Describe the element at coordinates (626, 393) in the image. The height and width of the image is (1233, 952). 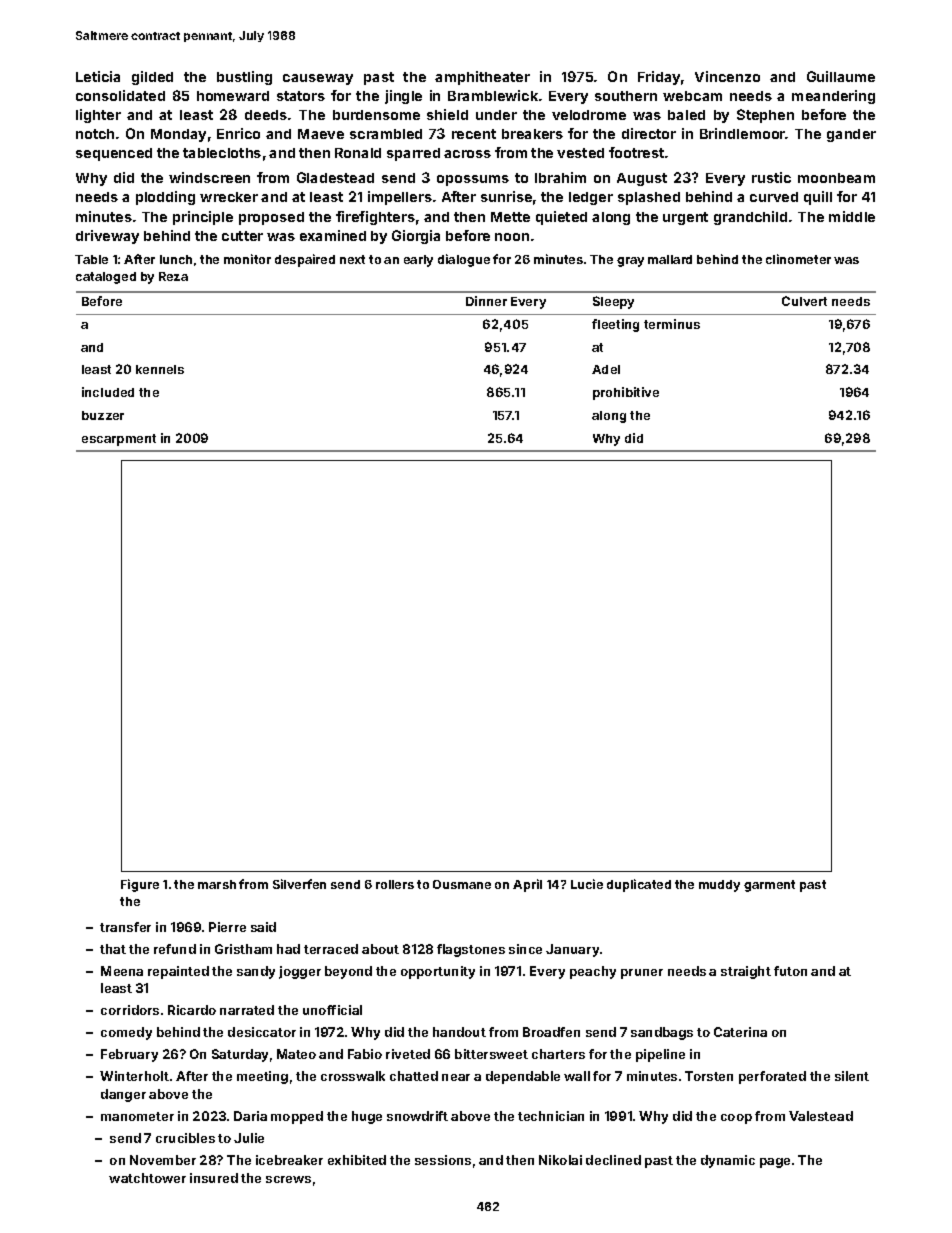
I see `prohibitive` at that location.
